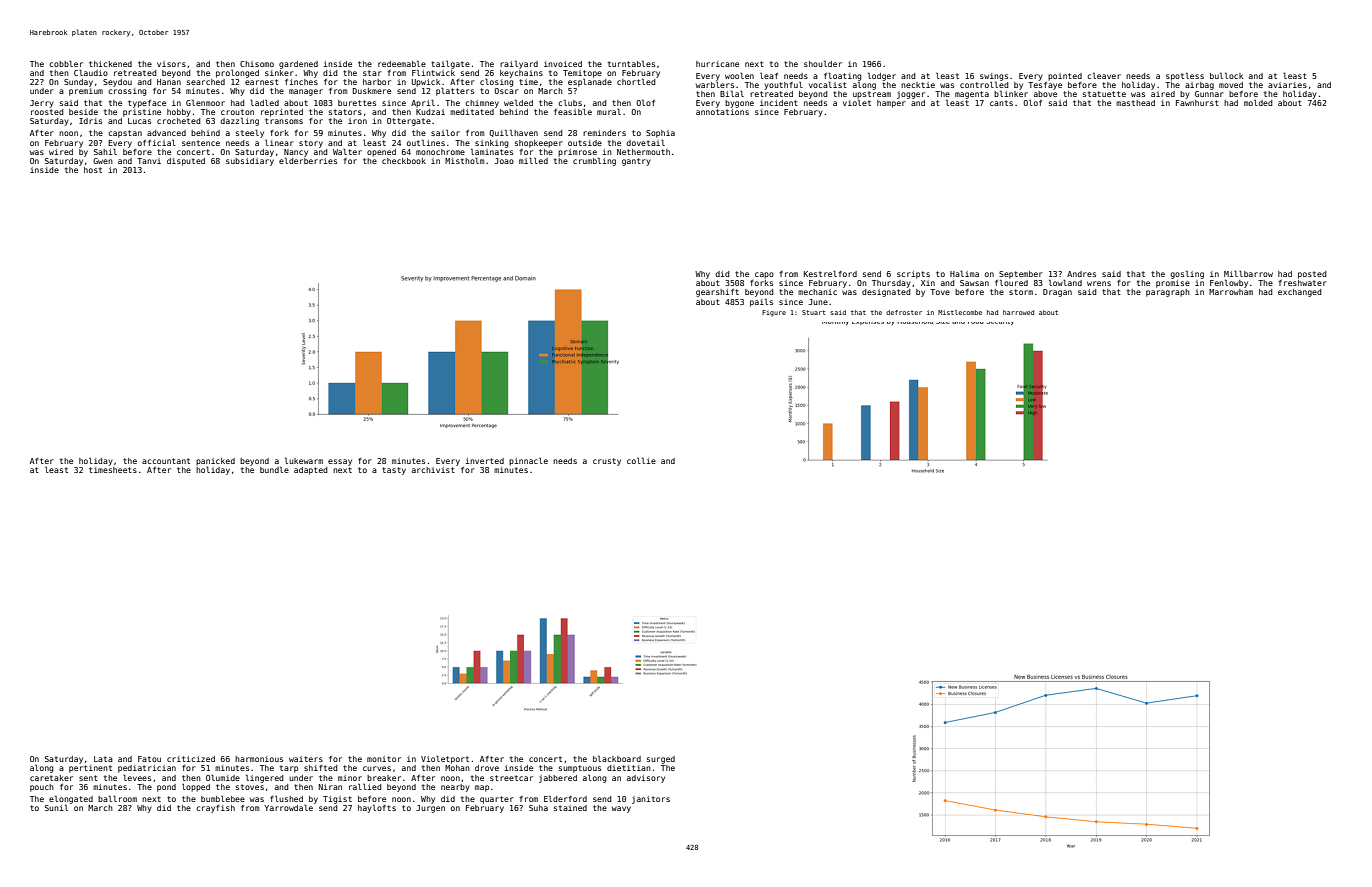 This document has height=887, width=1372. I want to click on collie, so click(641, 461).
